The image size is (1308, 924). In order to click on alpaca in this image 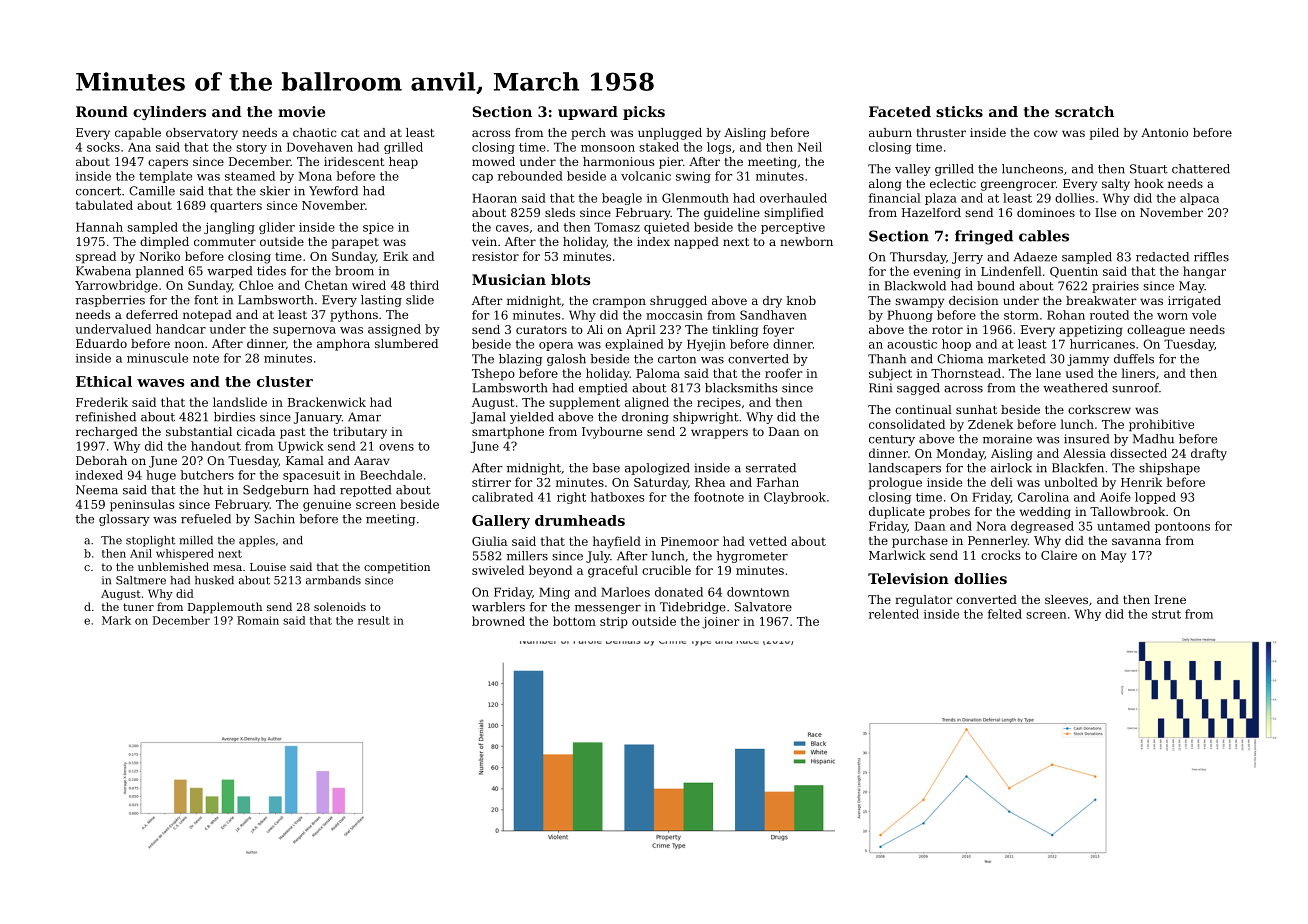, I will do `click(1199, 199)`.
